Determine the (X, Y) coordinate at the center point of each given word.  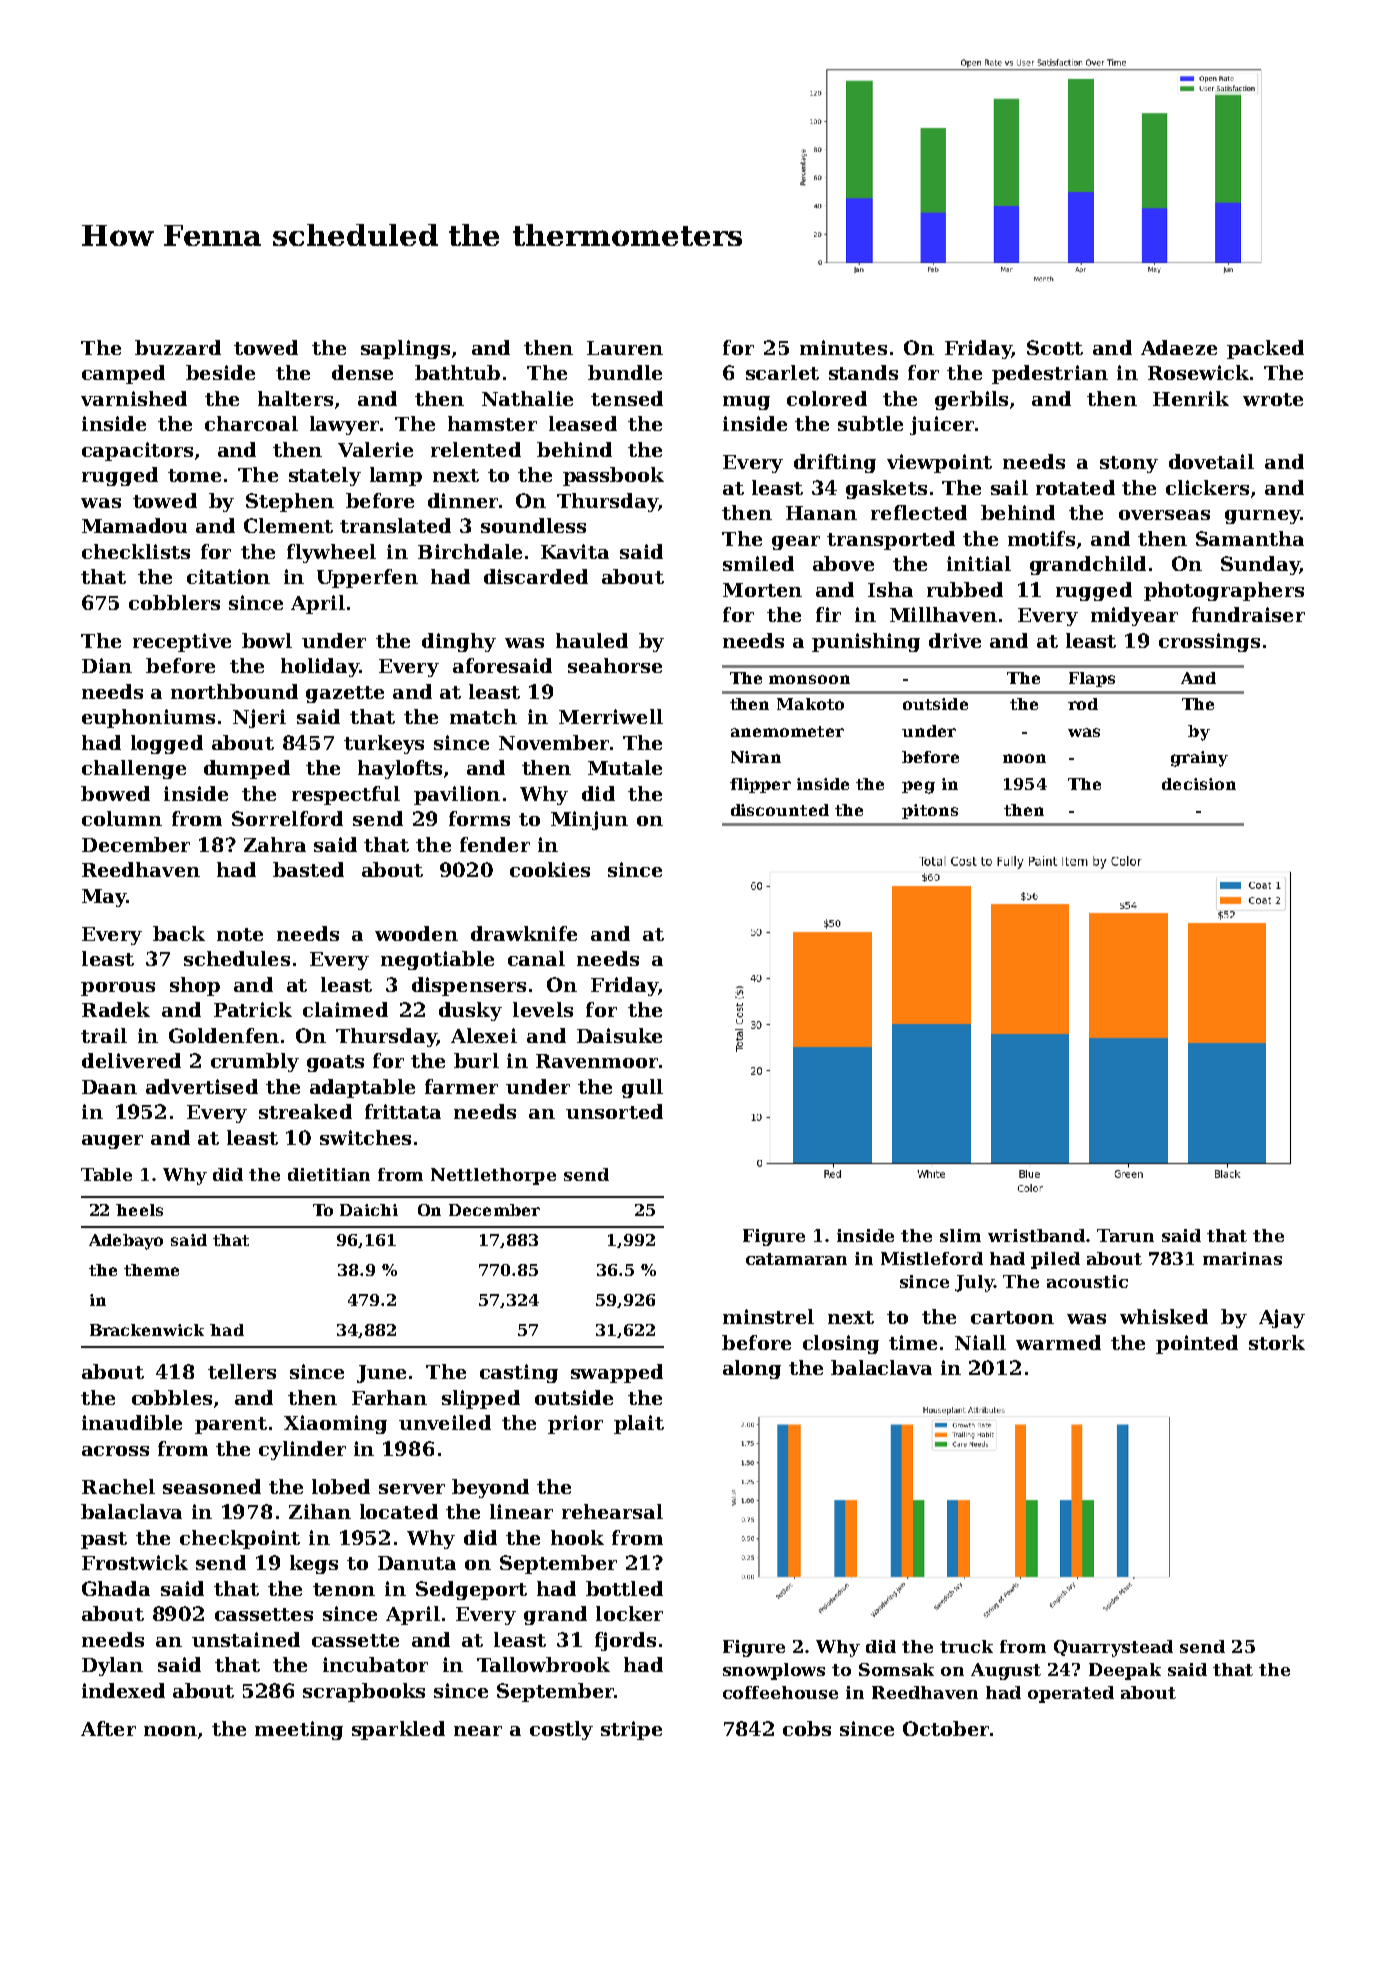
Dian (107, 665)
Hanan (821, 513)
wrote (1273, 399)
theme (151, 1270)
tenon (344, 1589)
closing (841, 1344)
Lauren (625, 348)
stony (1129, 464)
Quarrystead (1113, 1648)
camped (123, 374)
